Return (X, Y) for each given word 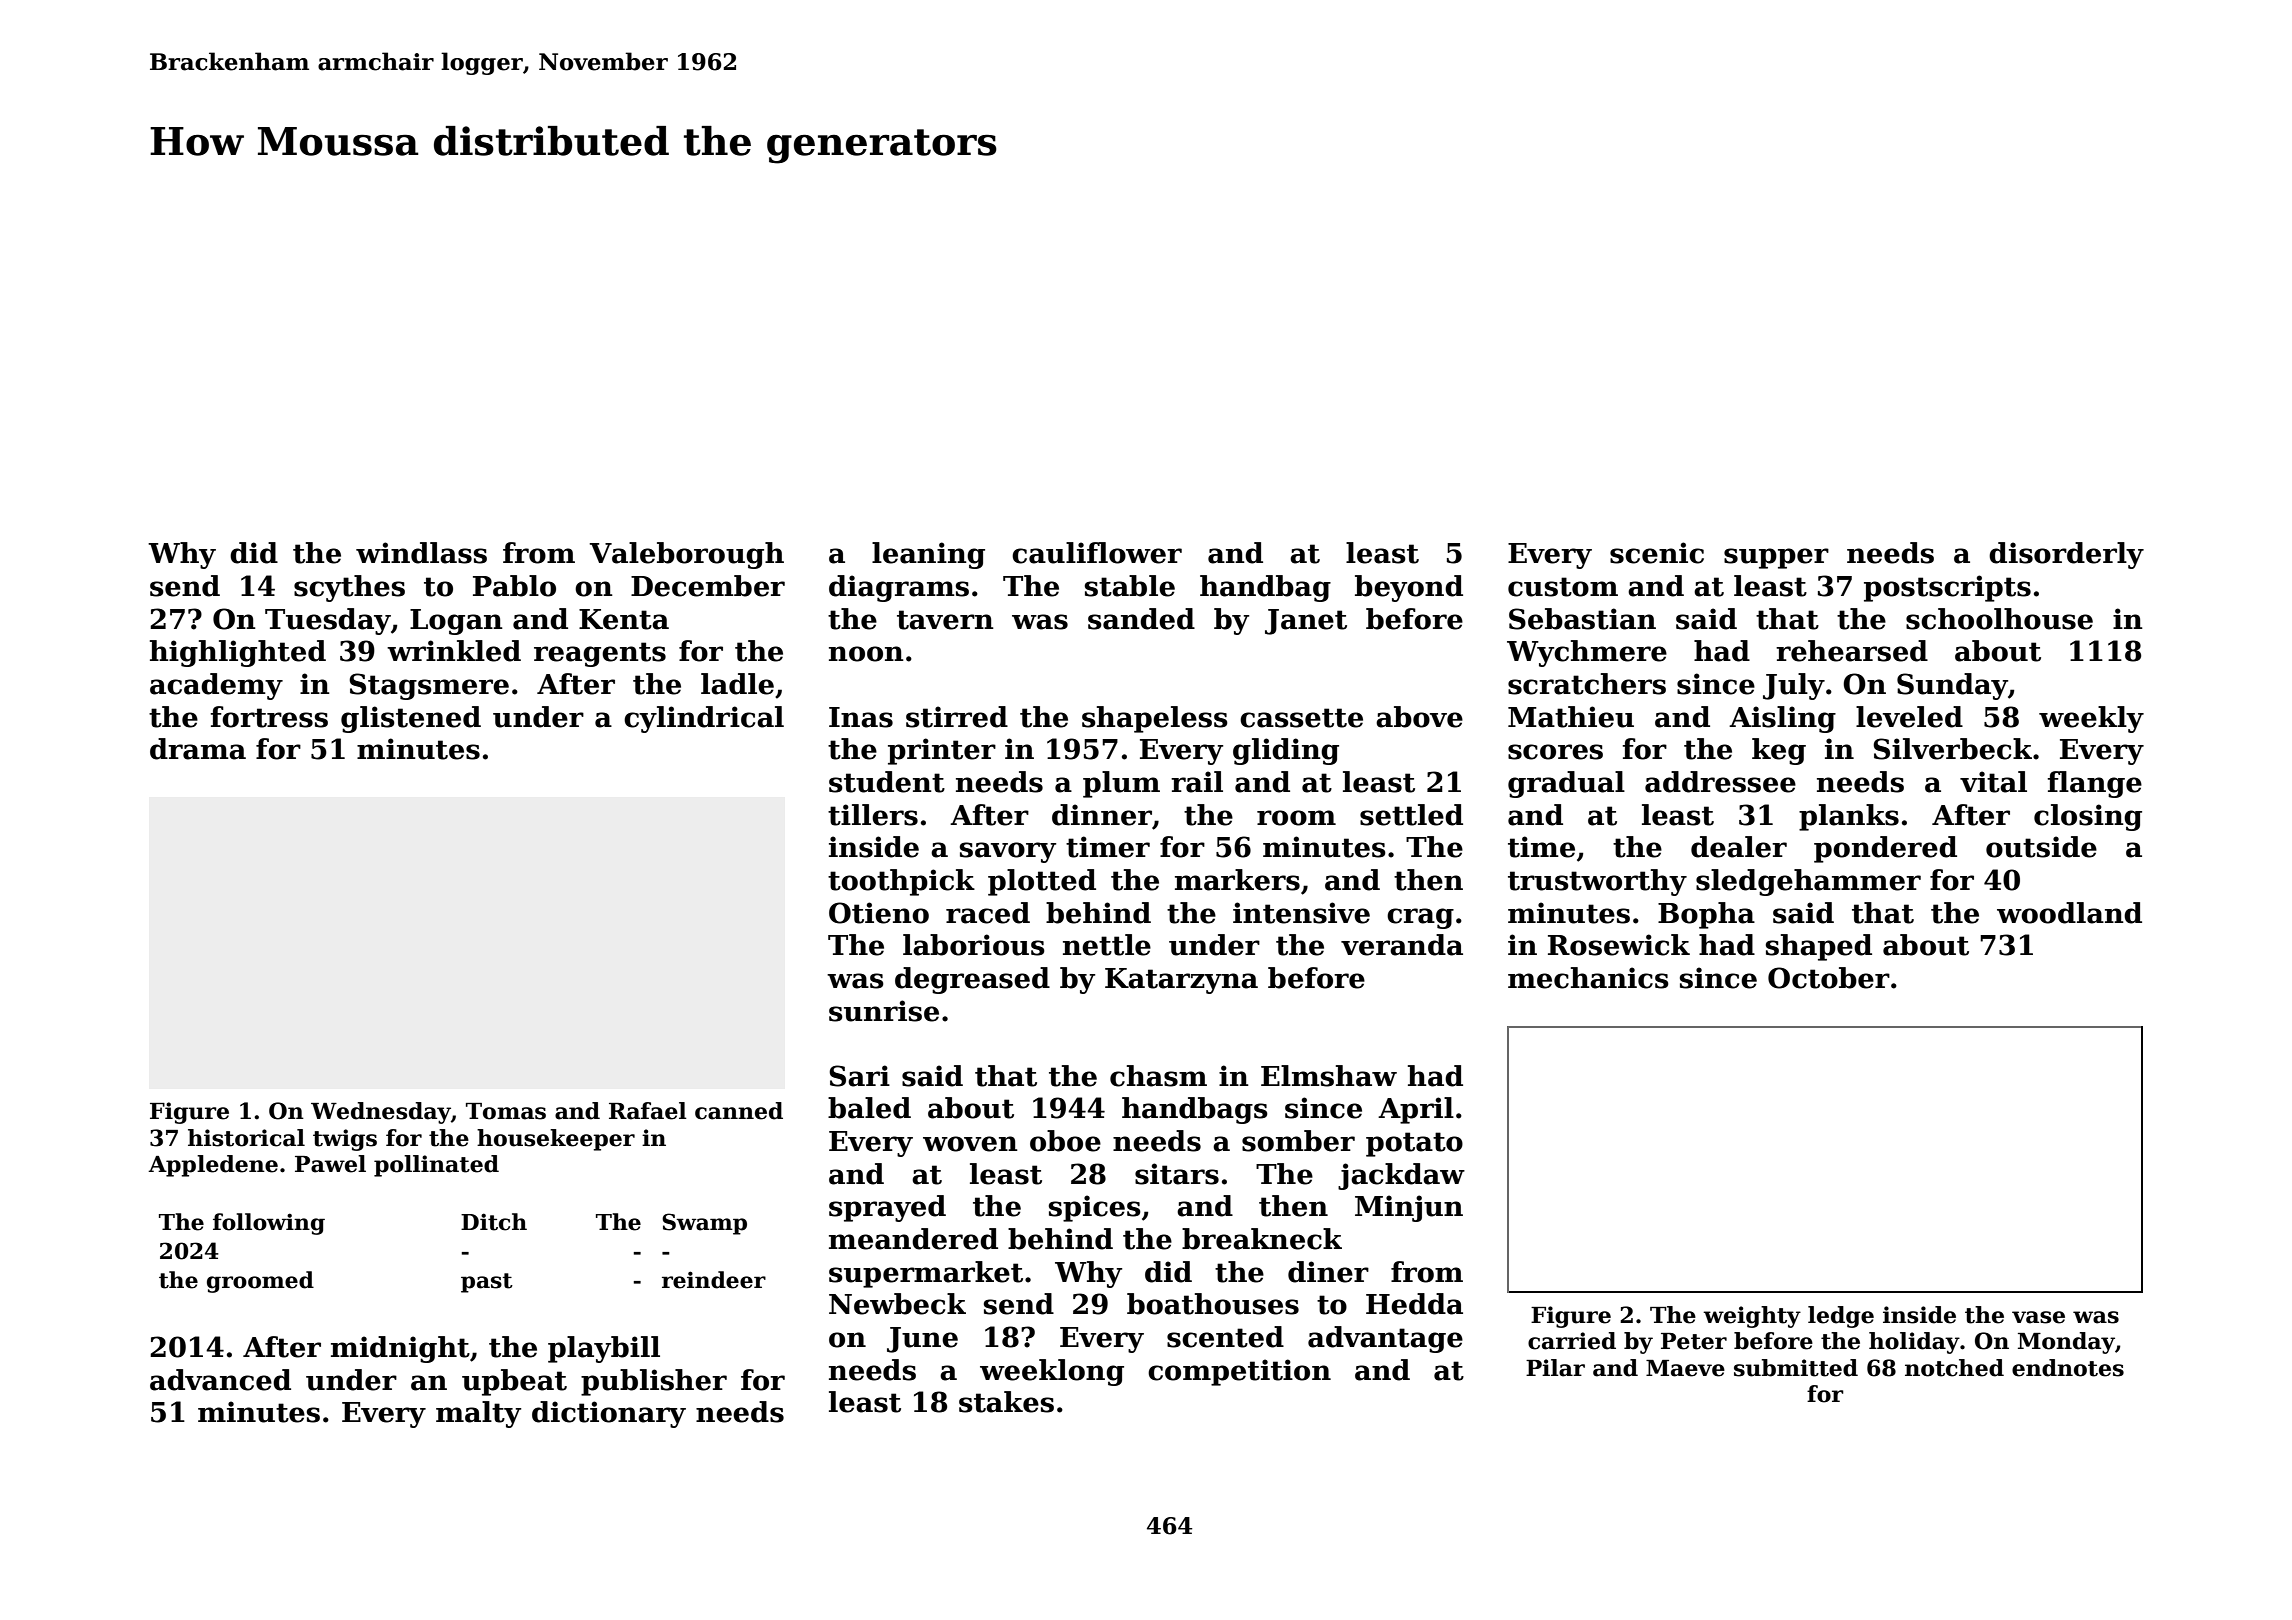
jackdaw (1401, 1176)
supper (1776, 558)
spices (1095, 1208)
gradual (1566, 784)
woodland (2069, 913)
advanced (220, 1380)
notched (1954, 1368)
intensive (1301, 913)
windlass (421, 553)
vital (1993, 782)
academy (216, 686)
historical (246, 1138)
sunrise (884, 1011)
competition (1239, 1372)
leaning (928, 555)
